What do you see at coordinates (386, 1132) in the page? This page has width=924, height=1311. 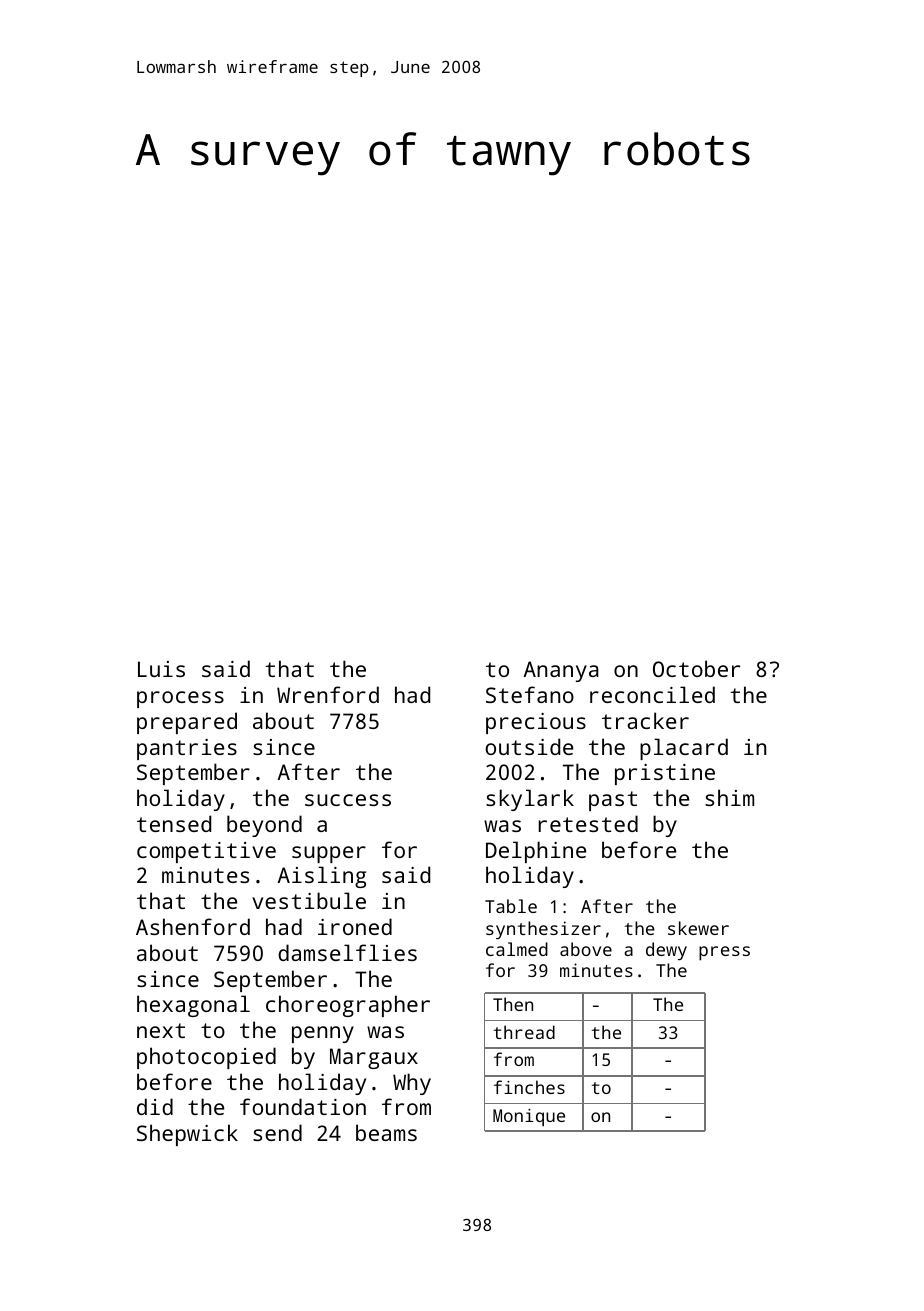 I see `beams` at bounding box center [386, 1132].
